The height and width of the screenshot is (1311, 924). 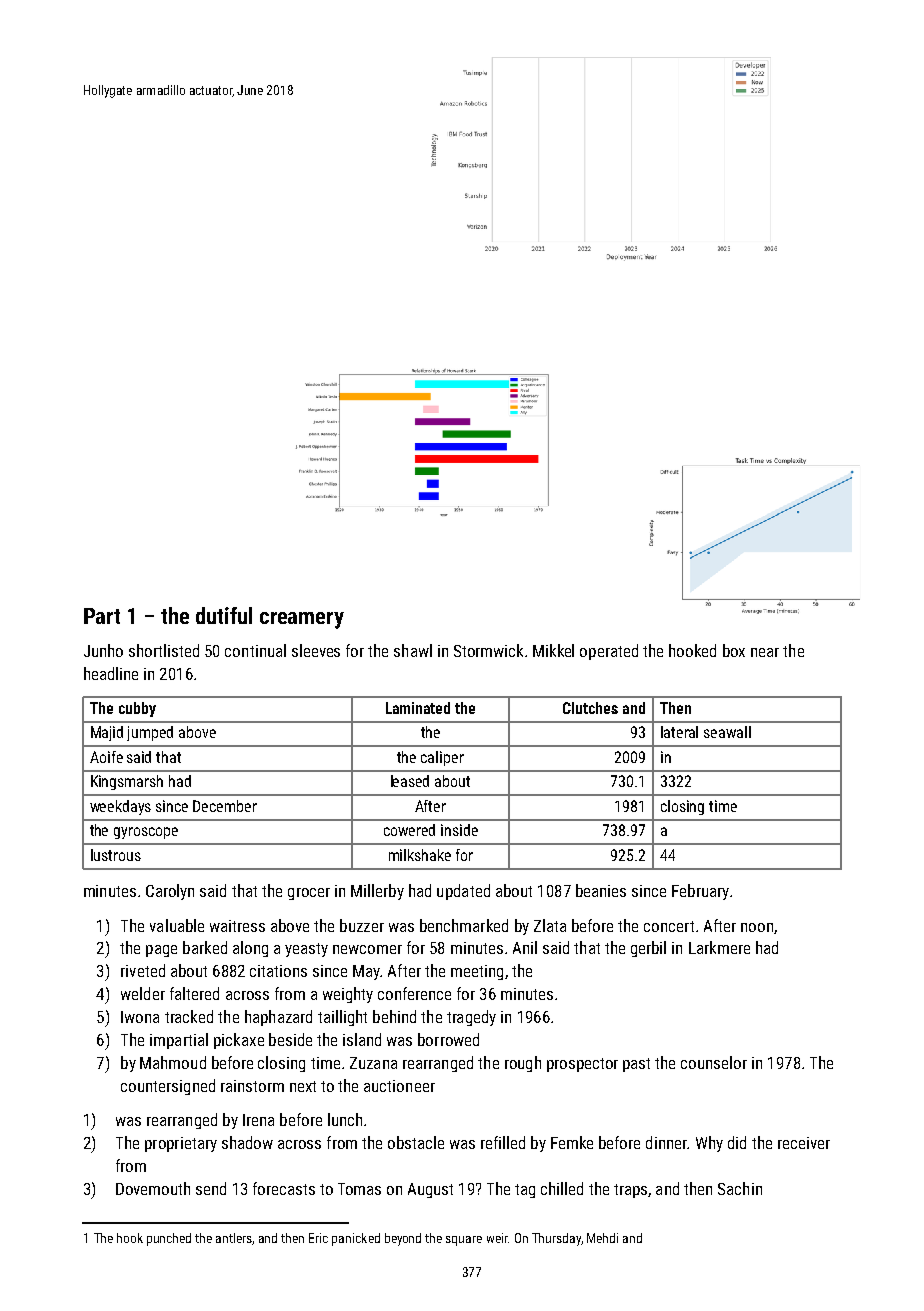 What do you see at coordinates (525, 947) in the screenshot?
I see `Anil` at bounding box center [525, 947].
